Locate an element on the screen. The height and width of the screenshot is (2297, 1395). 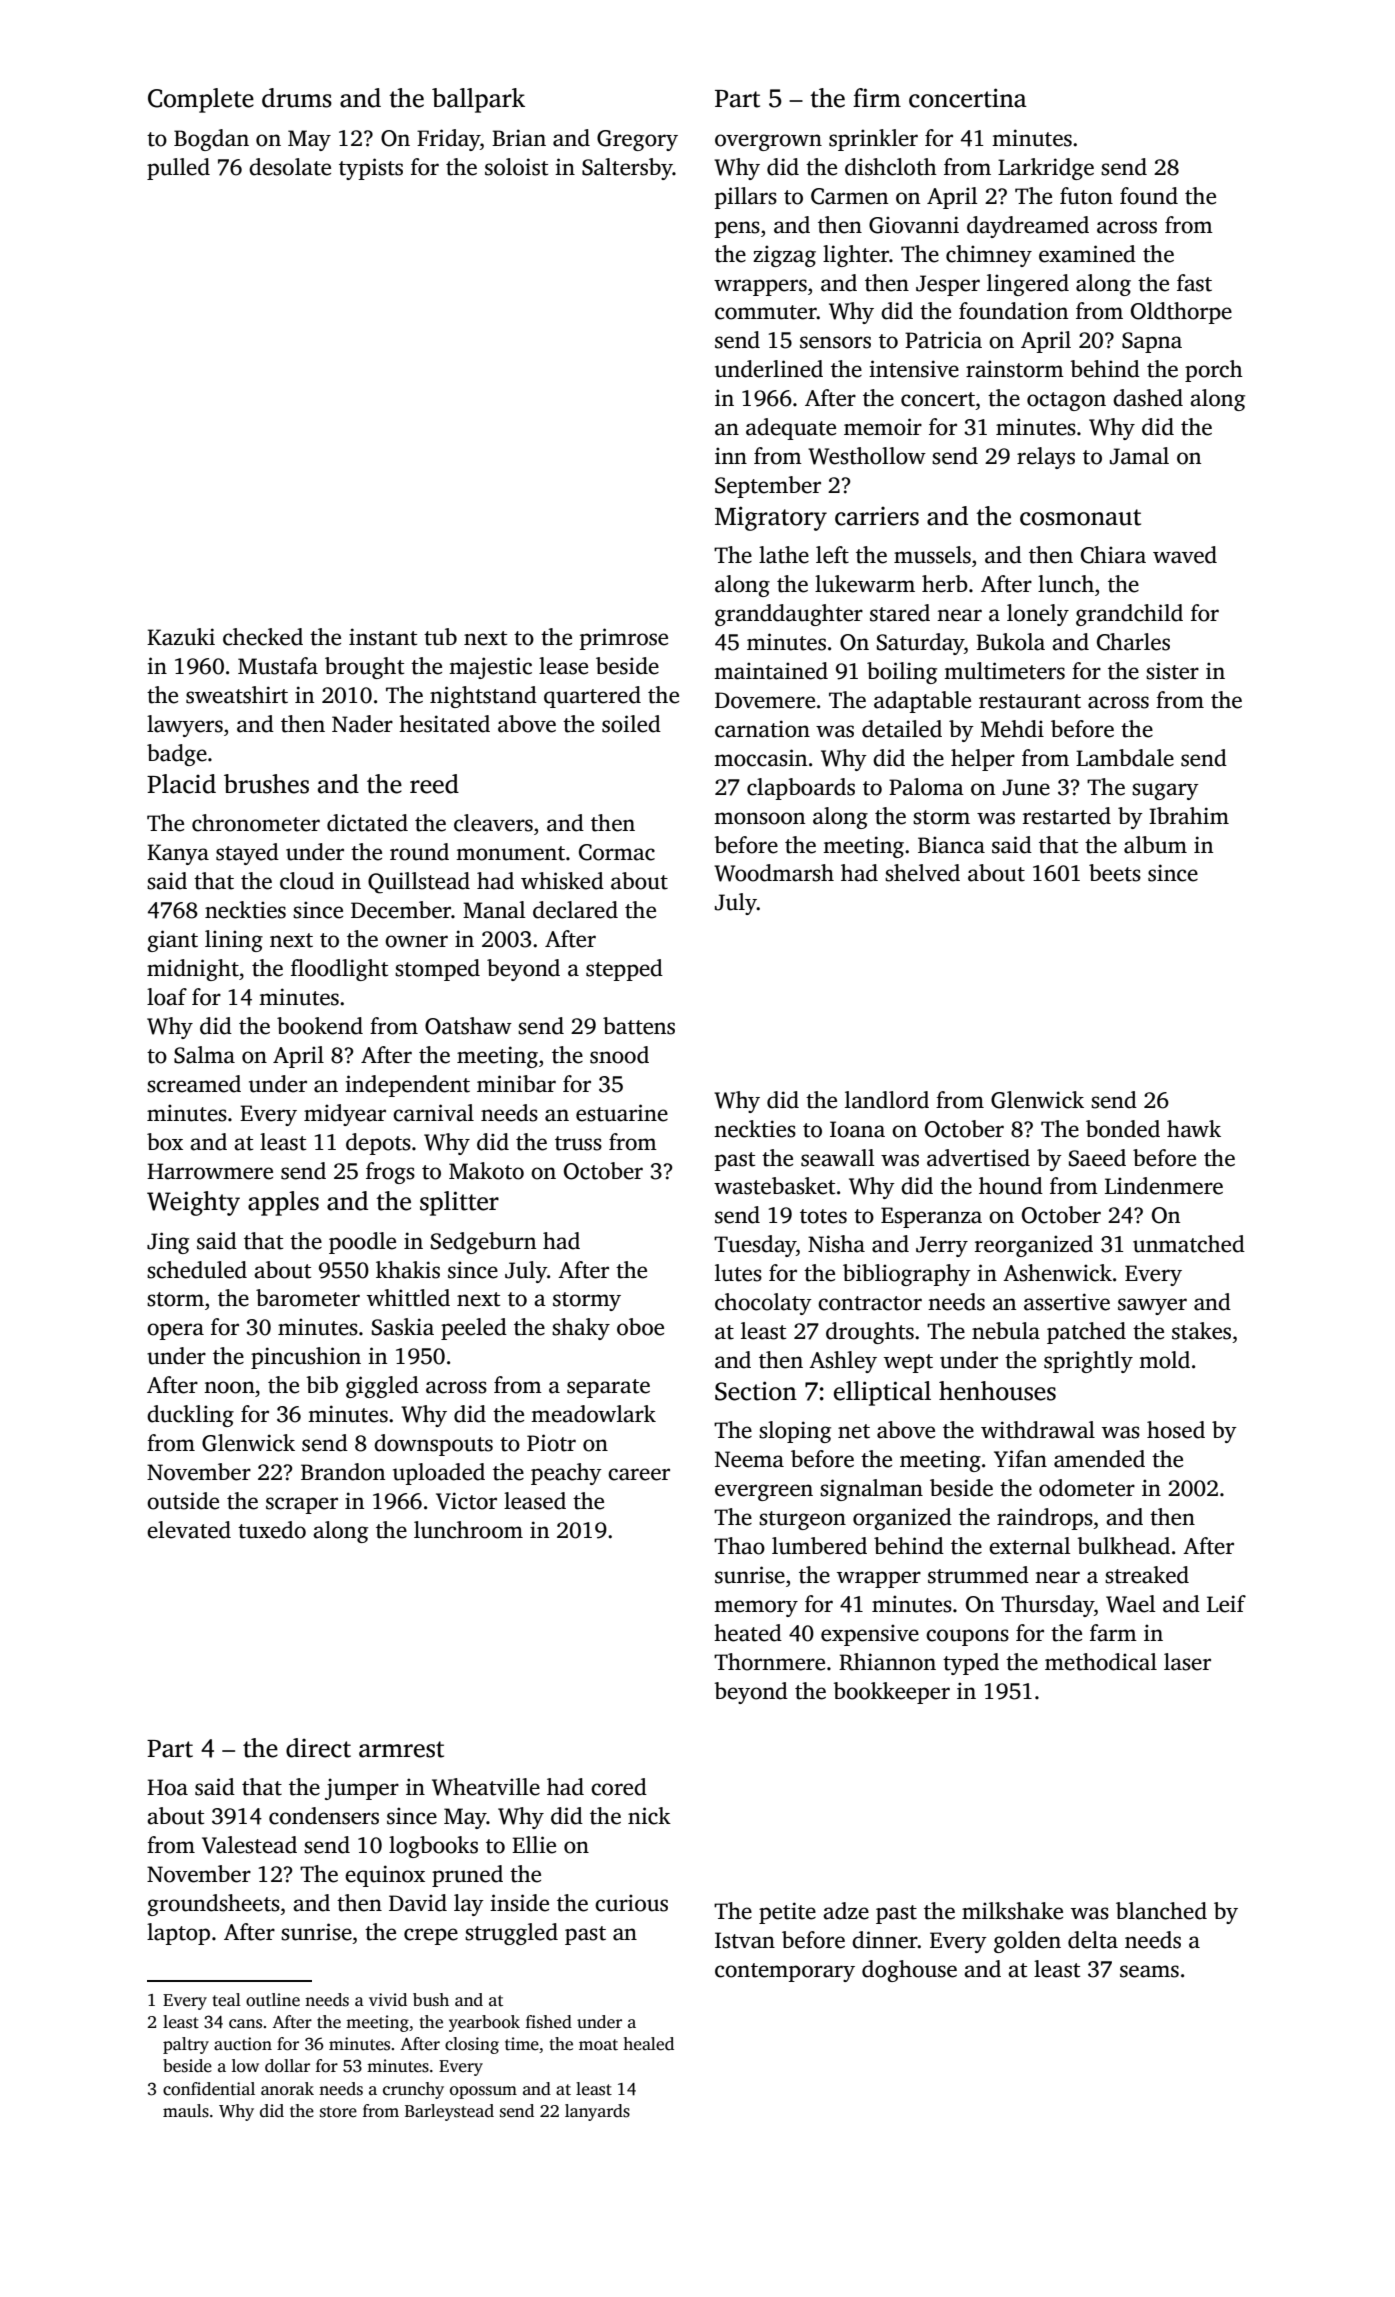
barometer is located at coordinates (308, 1298).
